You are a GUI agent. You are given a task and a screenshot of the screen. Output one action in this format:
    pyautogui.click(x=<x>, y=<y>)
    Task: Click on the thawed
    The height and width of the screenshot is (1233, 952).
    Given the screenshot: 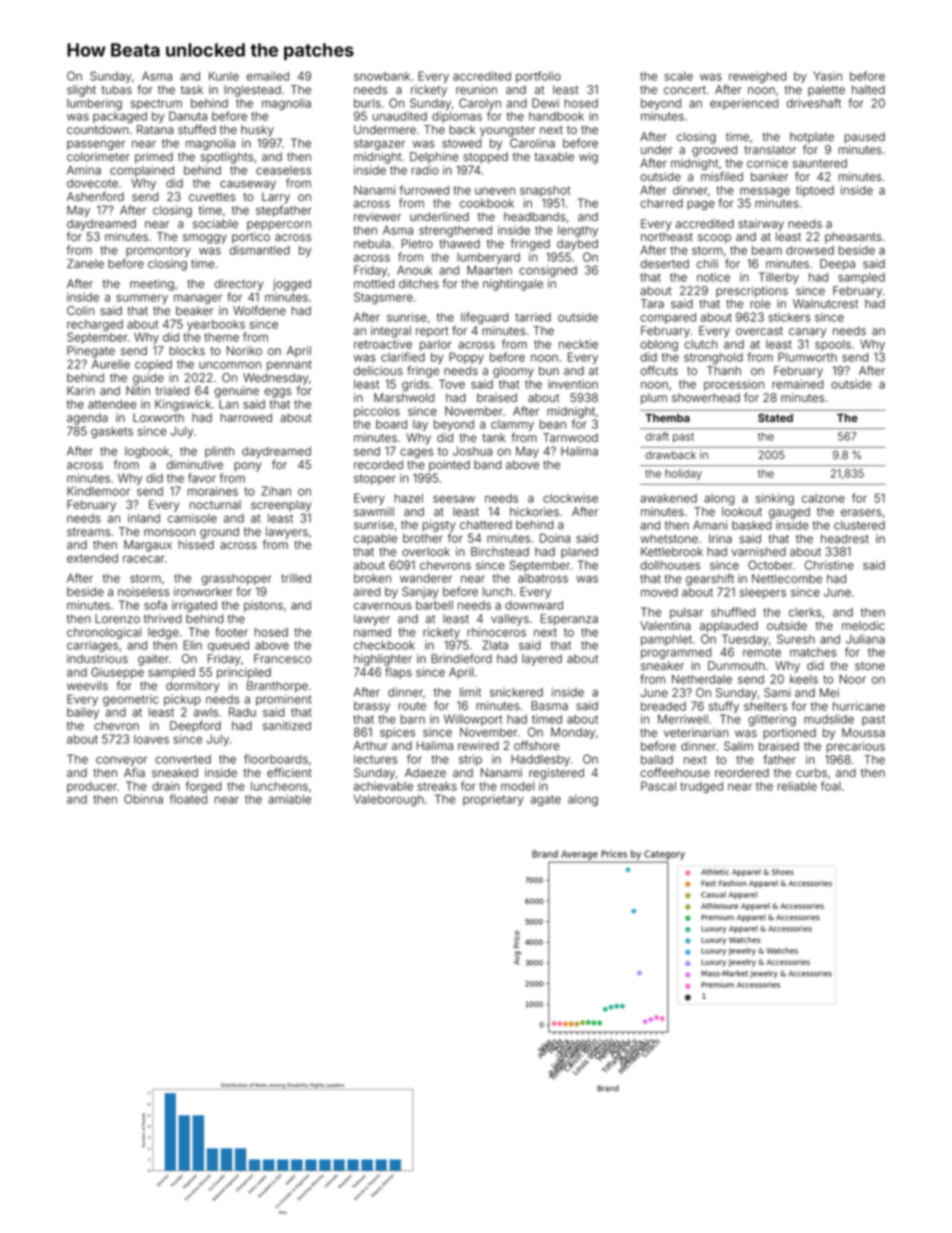 What is the action you would take?
    pyautogui.click(x=459, y=243)
